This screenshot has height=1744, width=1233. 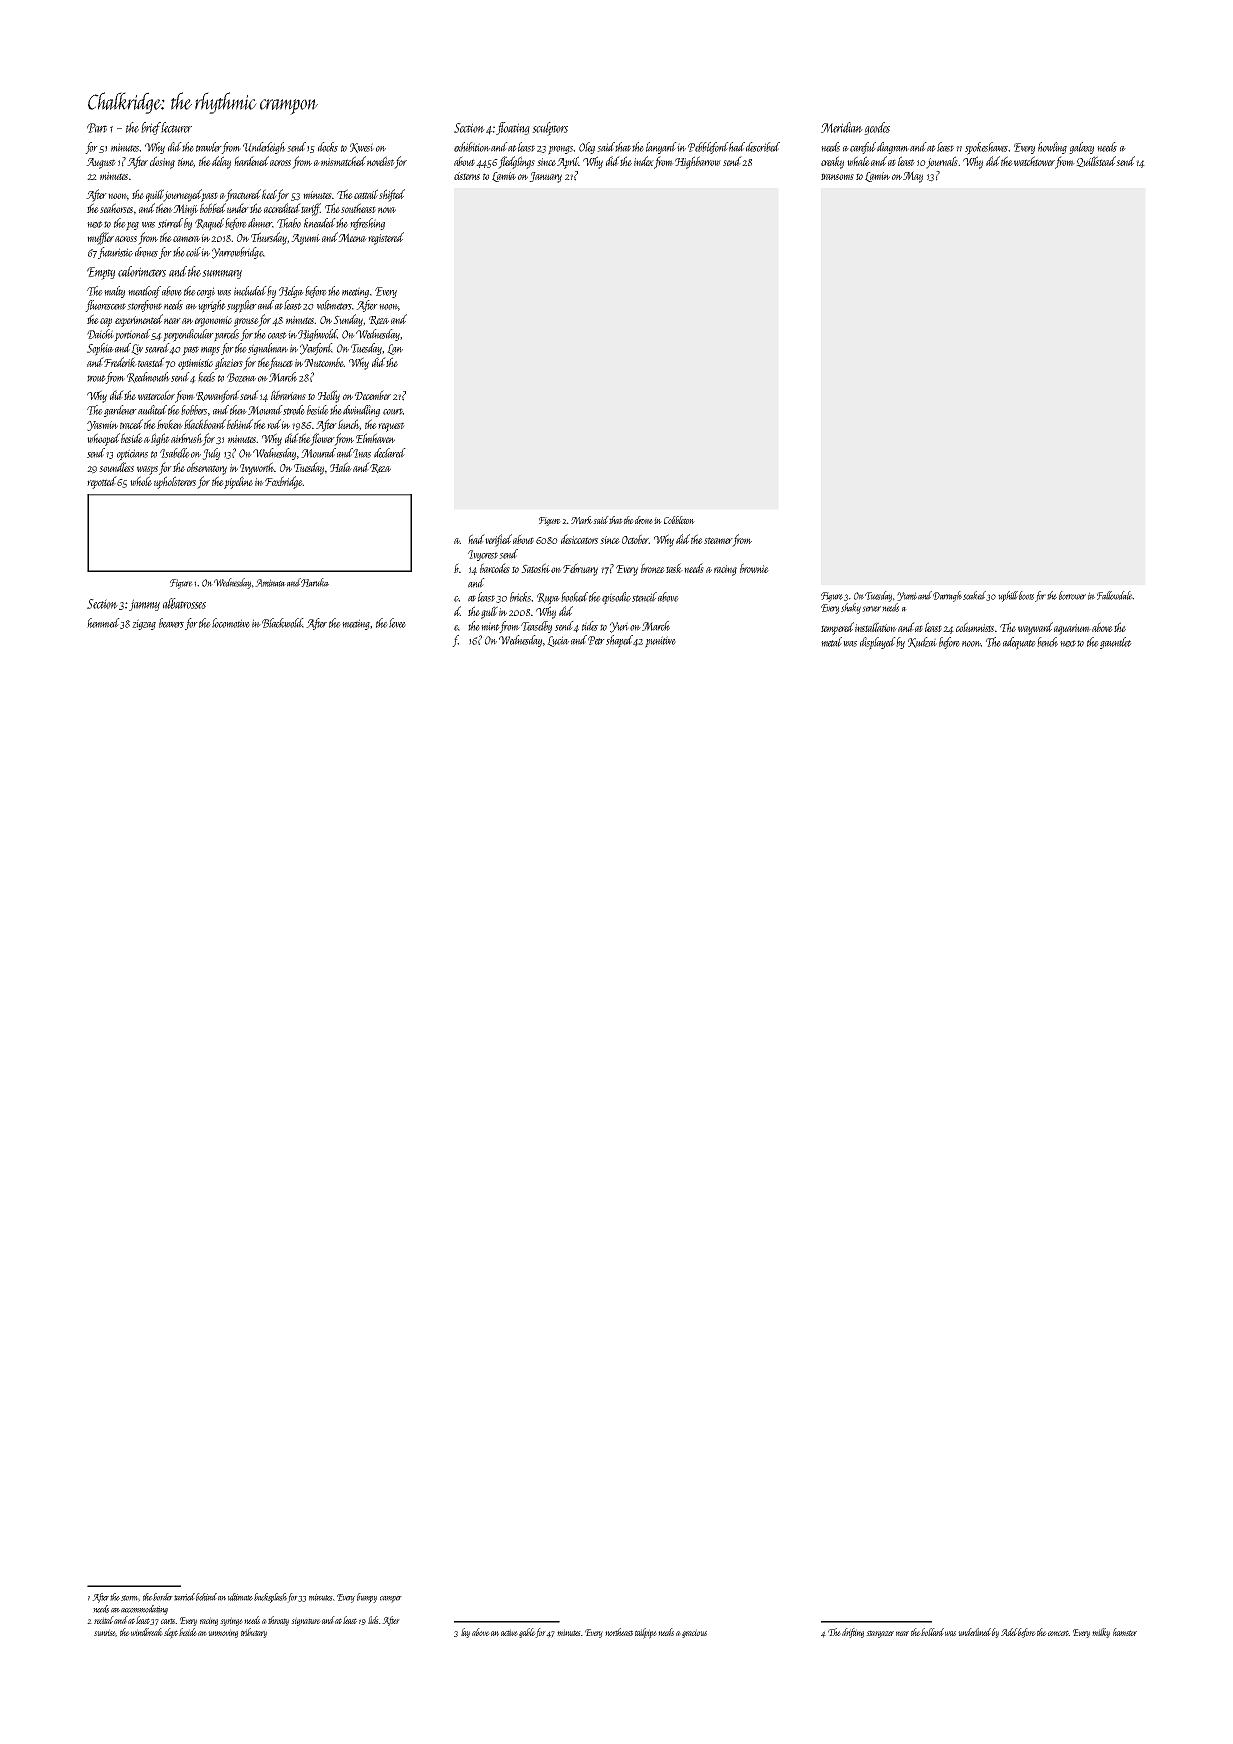 I want to click on Adel, so click(x=1009, y=1632).
